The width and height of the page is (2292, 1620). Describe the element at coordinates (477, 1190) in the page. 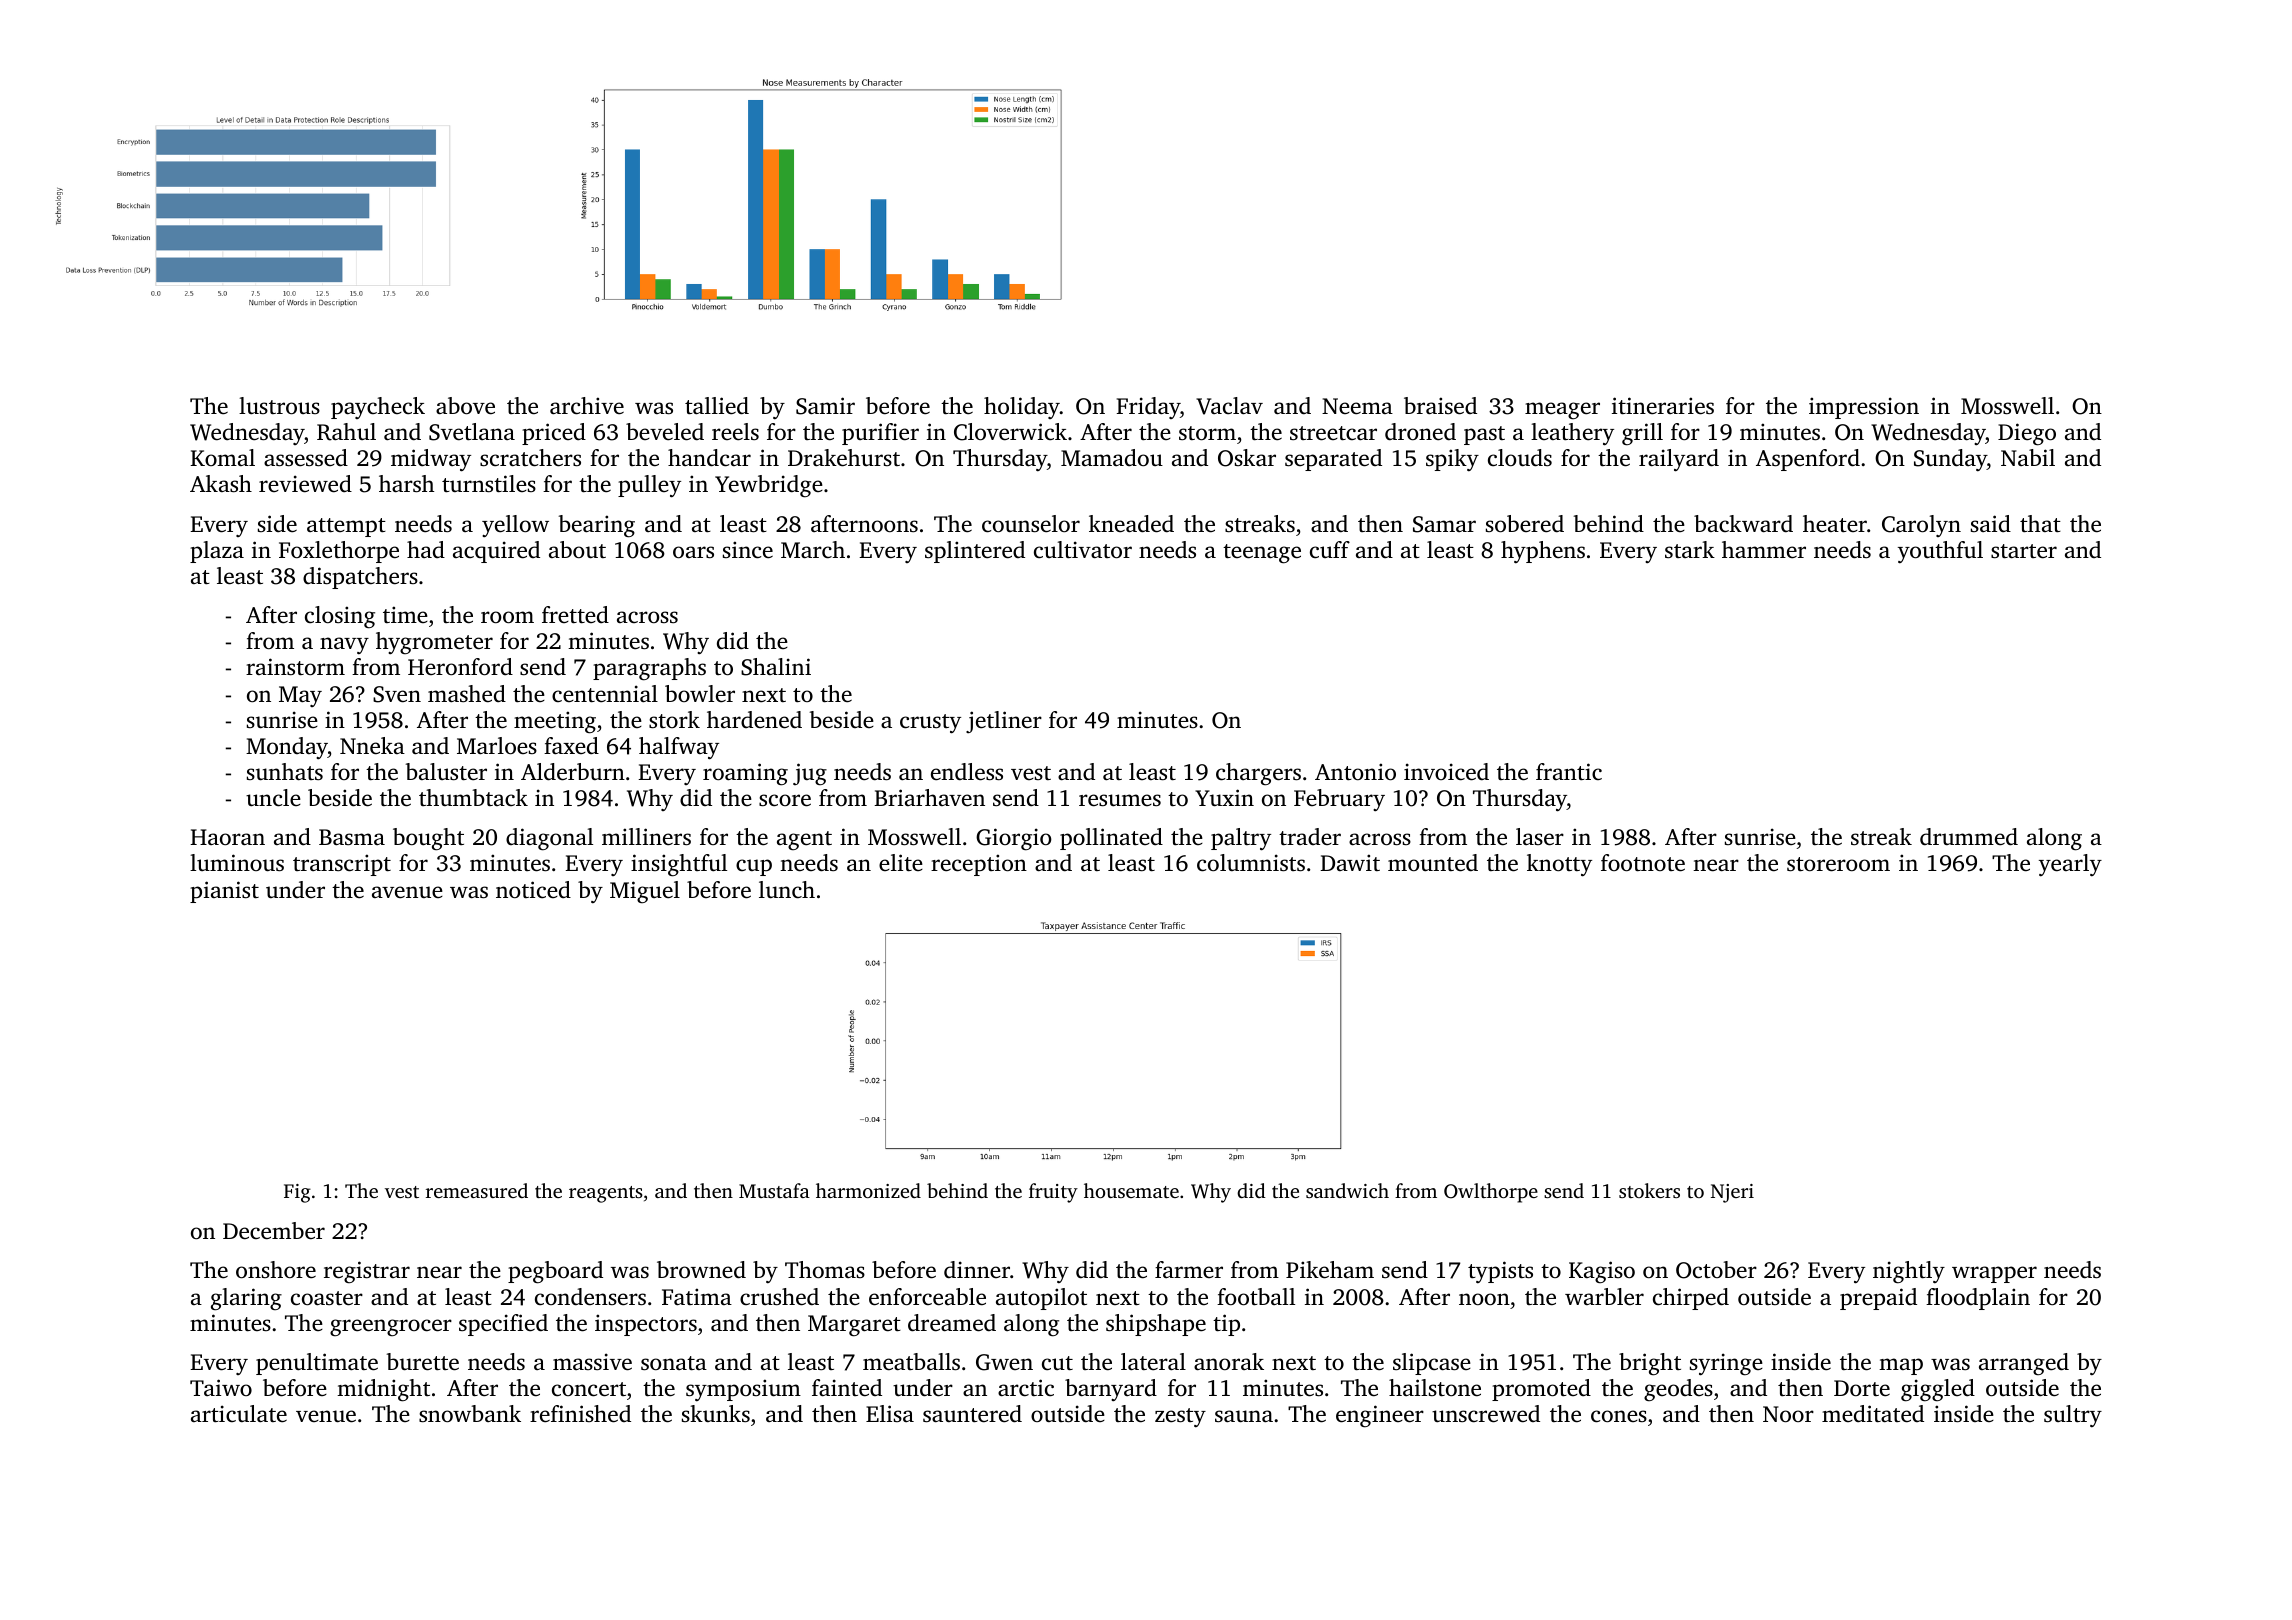

I see `remeasured` at that location.
